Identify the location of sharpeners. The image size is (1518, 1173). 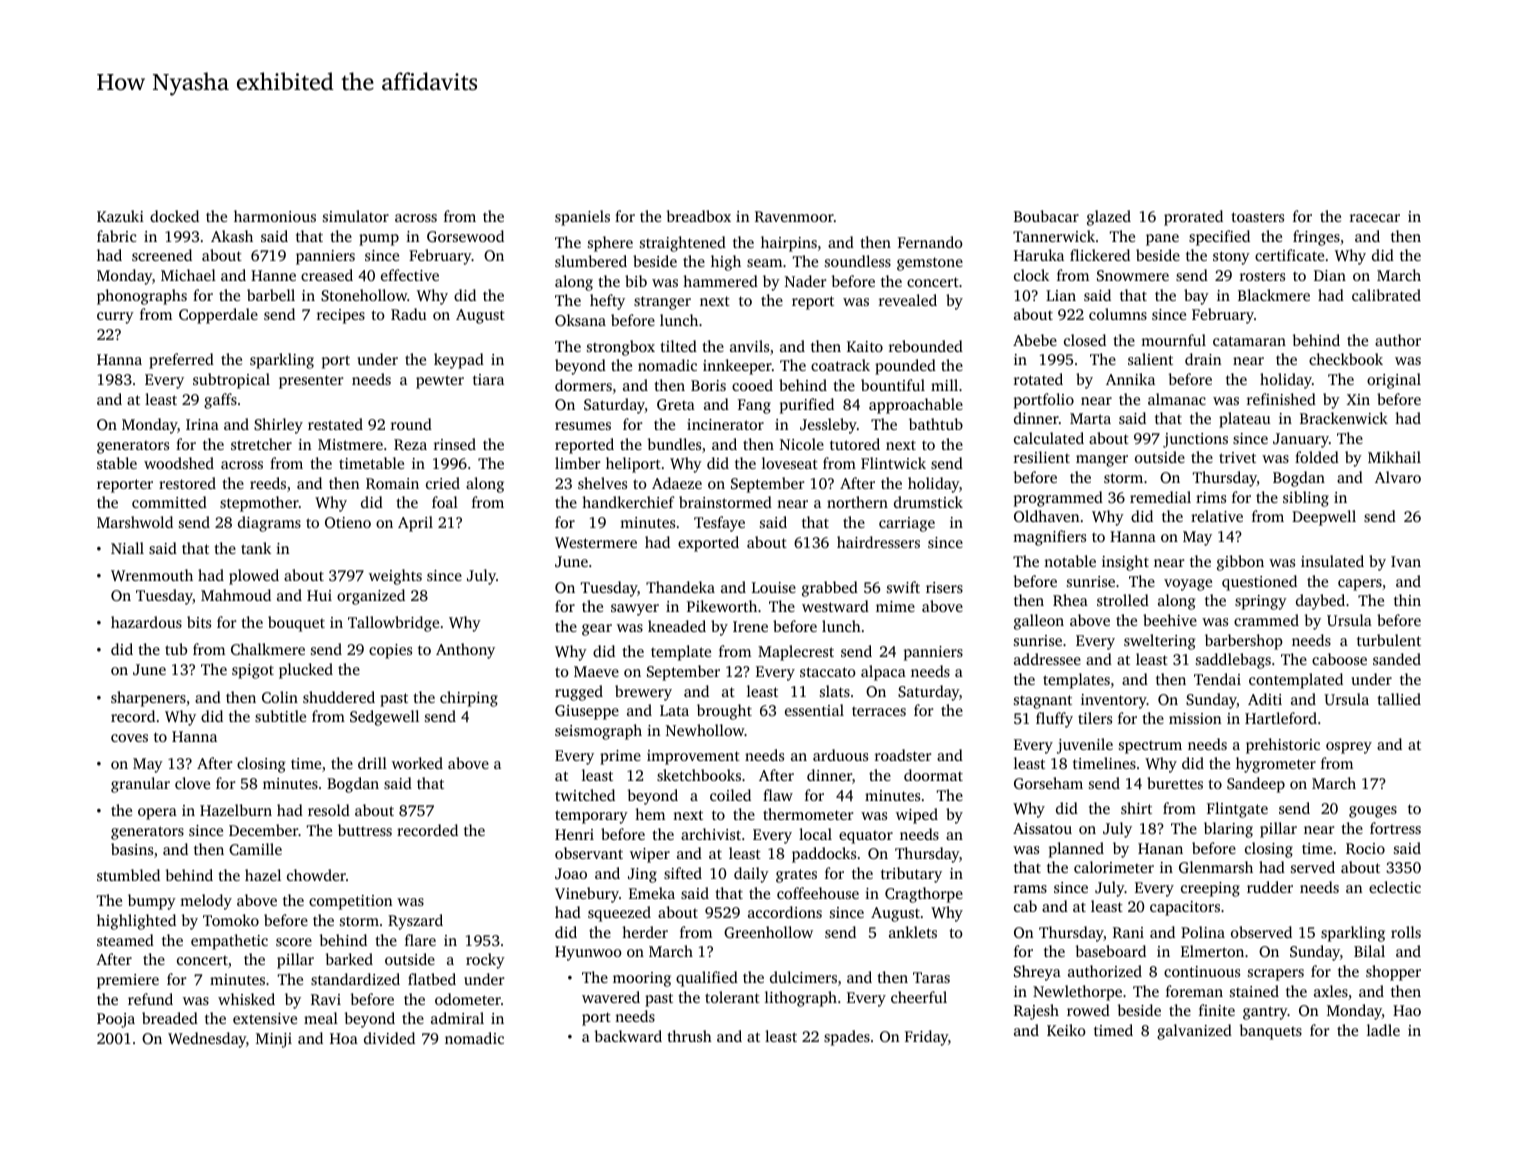
(148, 699).
